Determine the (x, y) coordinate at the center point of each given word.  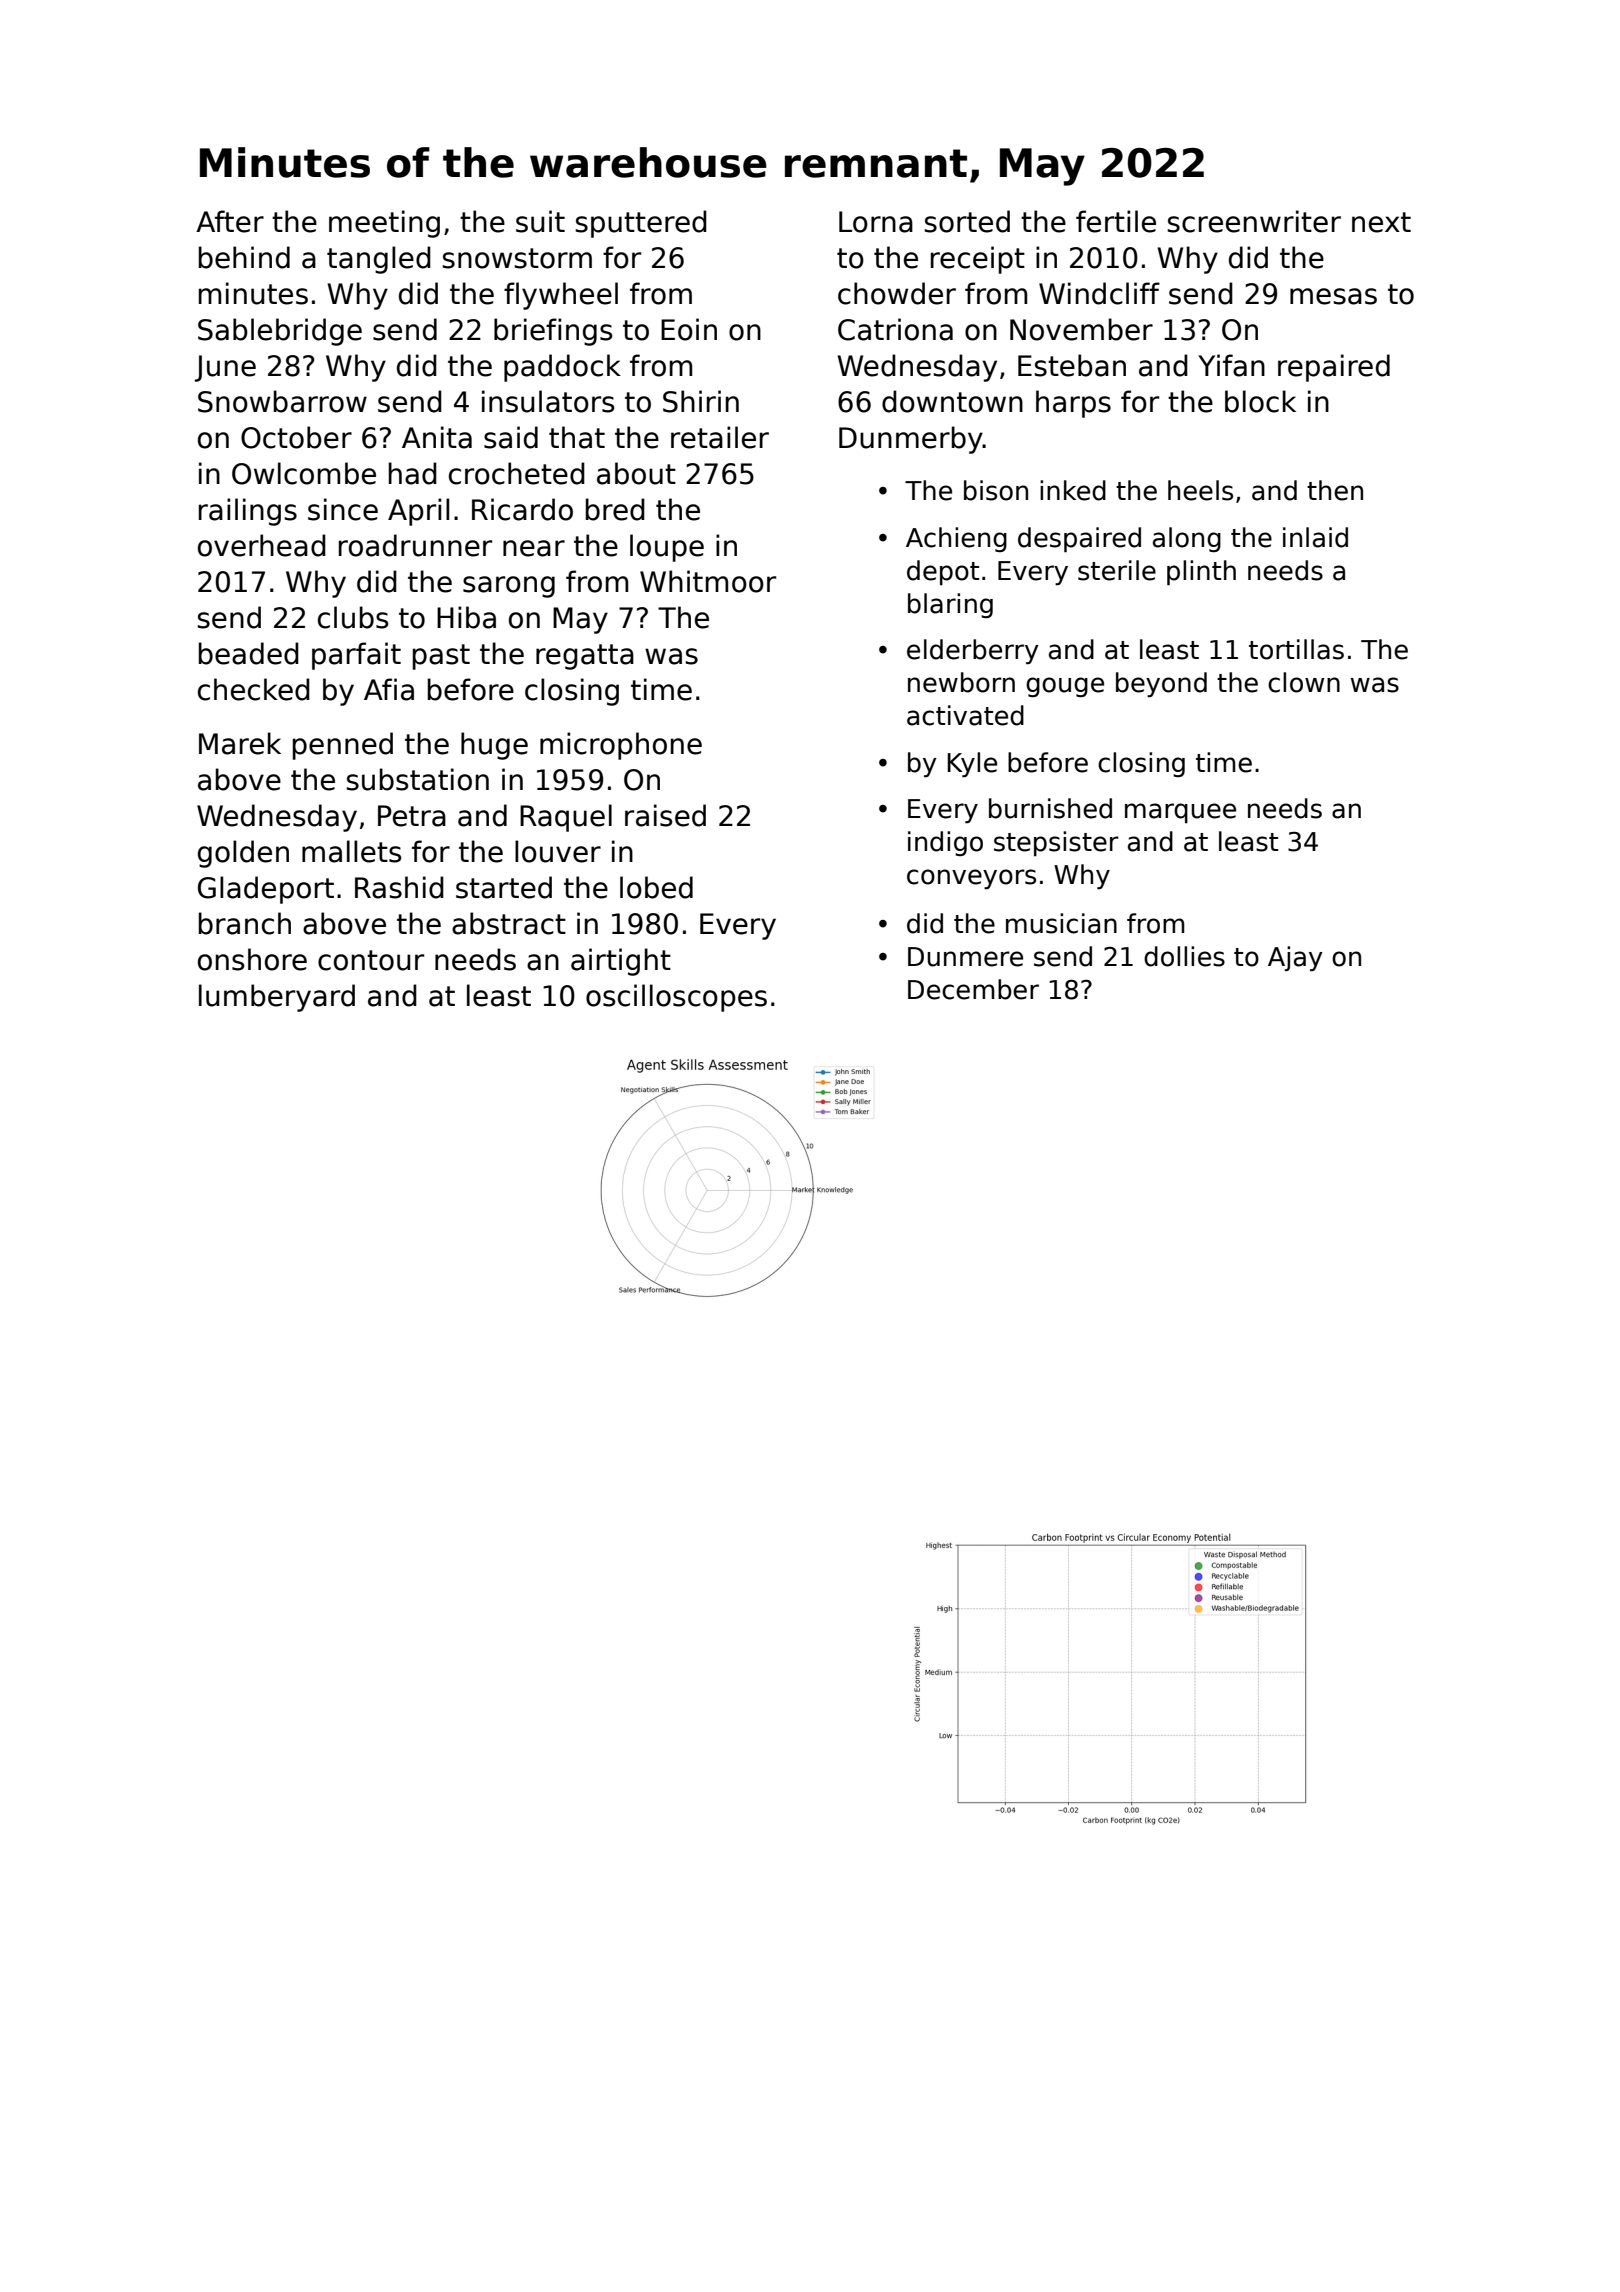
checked (254, 689)
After (230, 221)
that (577, 437)
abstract (509, 923)
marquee (1180, 813)
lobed (656, 887)
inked (1073, 490)
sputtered (641, 224)
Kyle (972, 764)
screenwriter (1254, 221)
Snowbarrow (282, 401)
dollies (1184, 956)
